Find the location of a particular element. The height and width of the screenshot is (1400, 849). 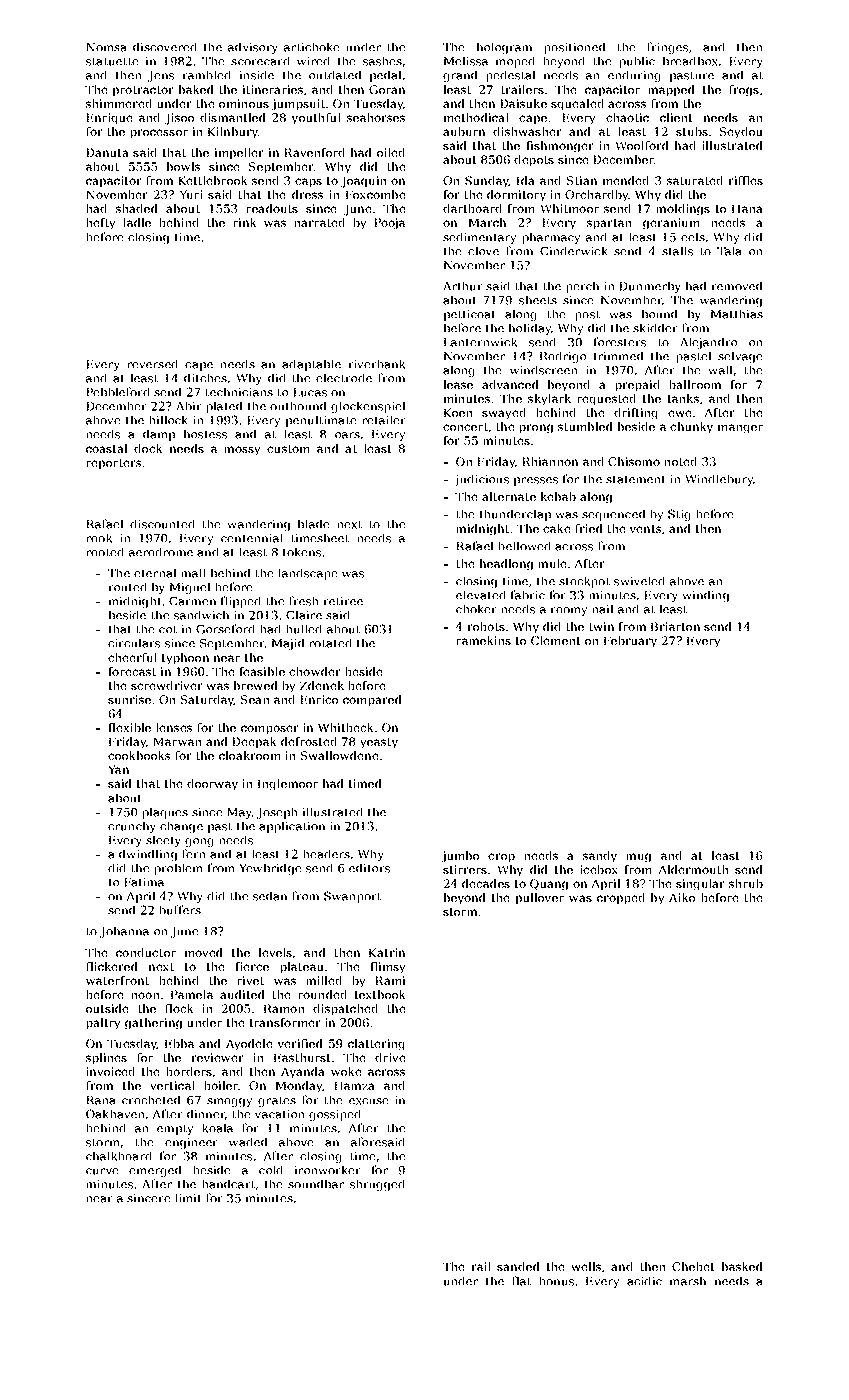

limit is located at coordinates (188, 1198).
